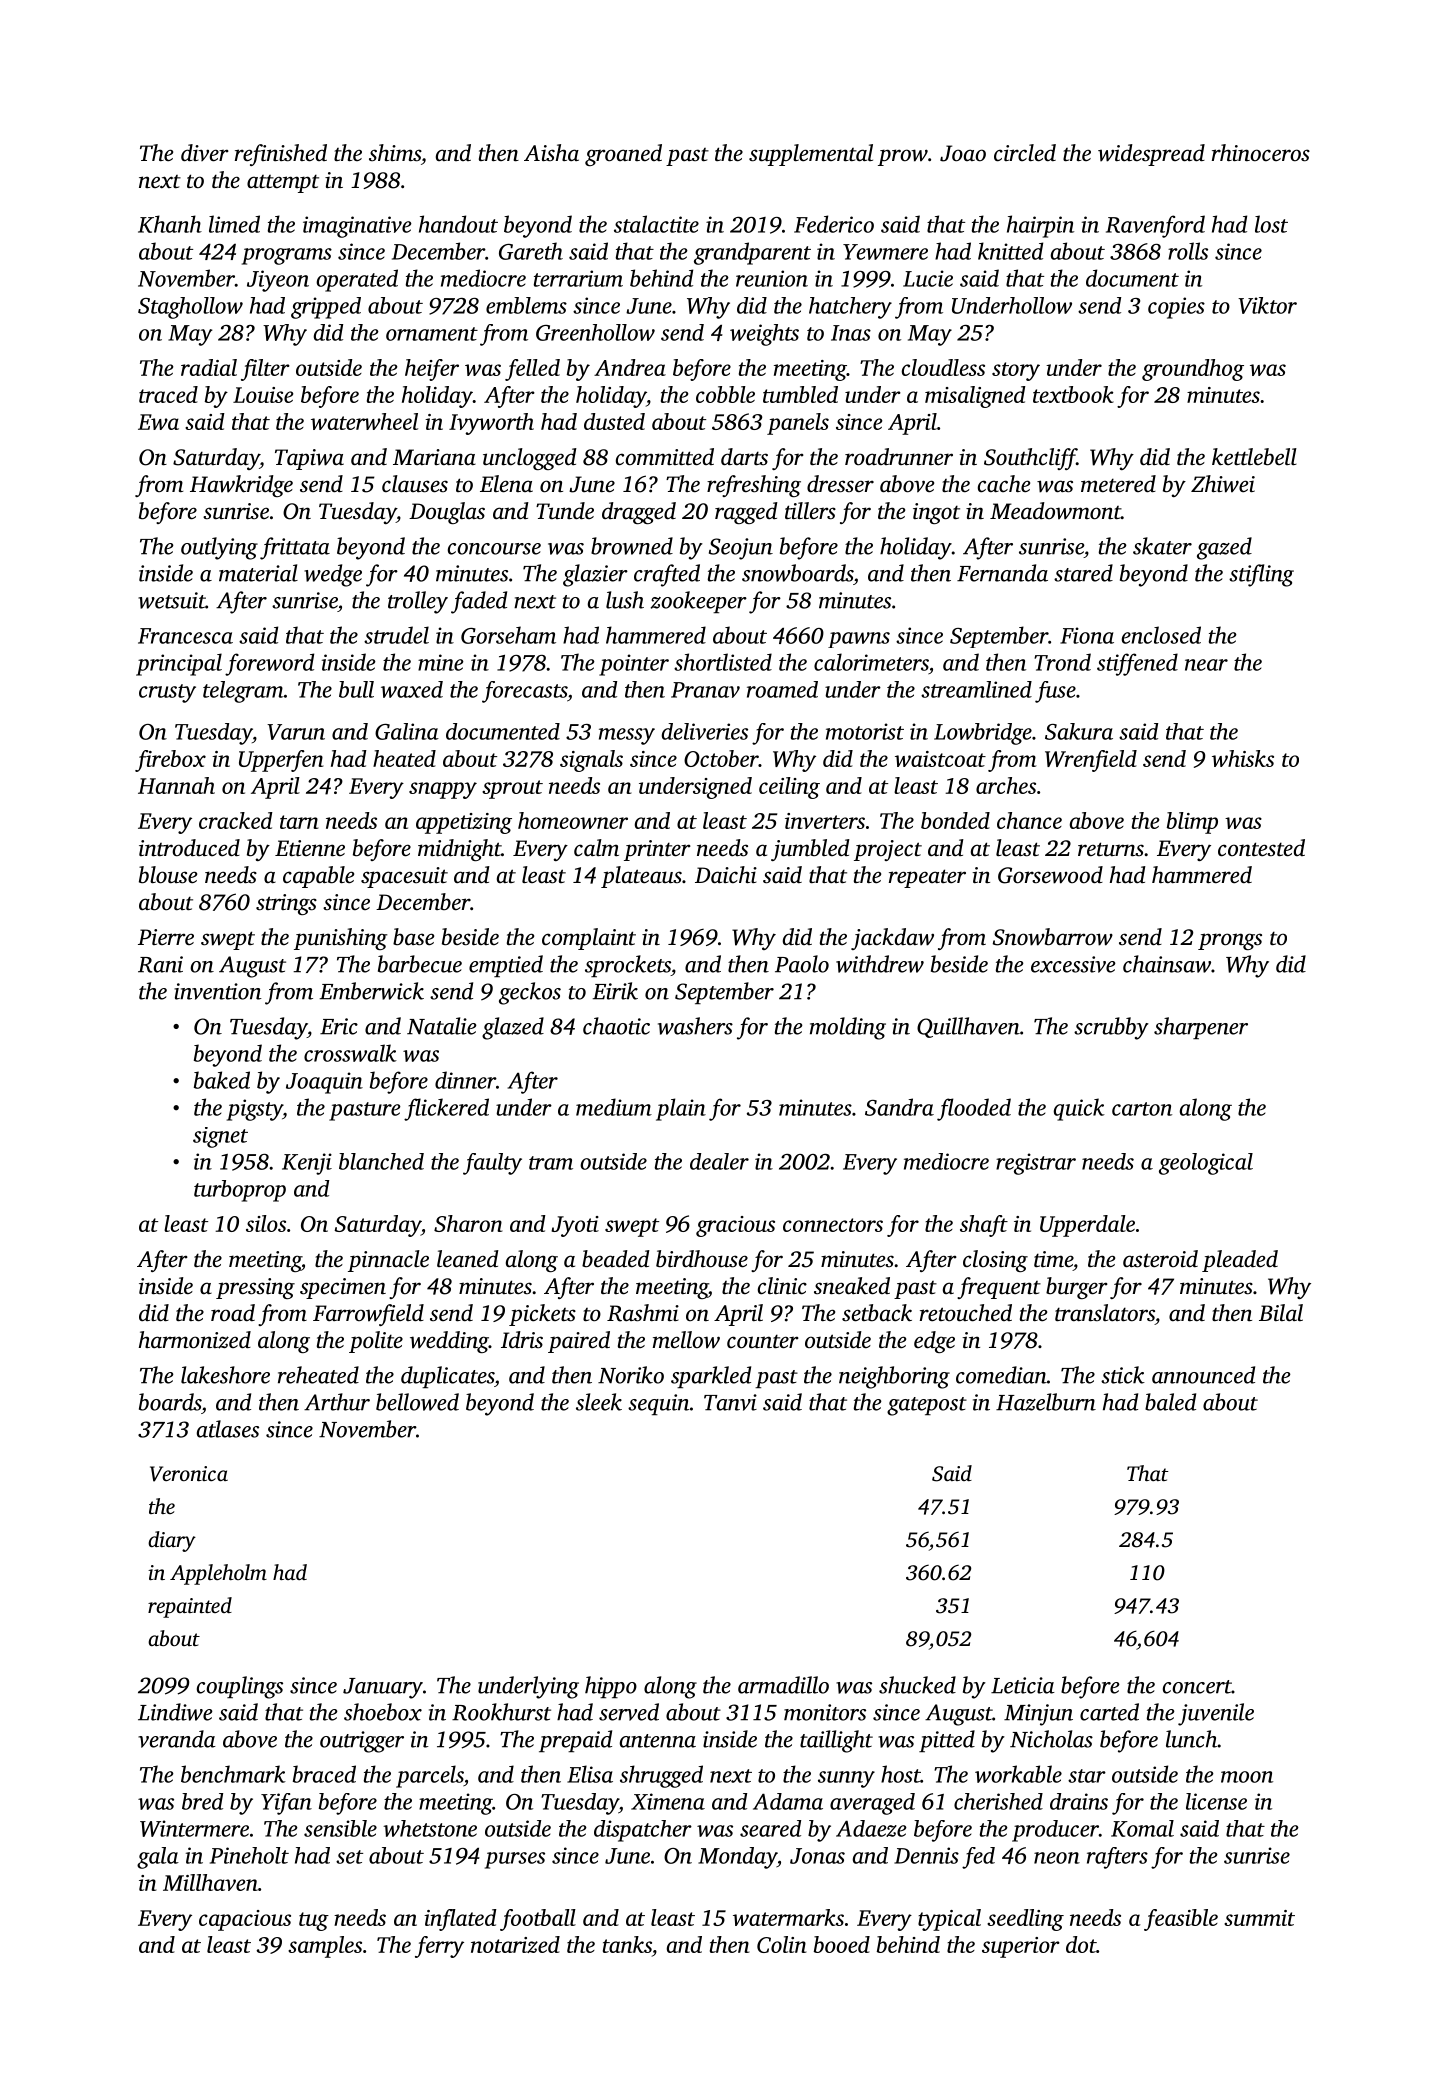 This screenshot has width=1450, height=2100. Describe the element at coordinates (1261, 848) in the screenshot. I see `contested` at that location.
